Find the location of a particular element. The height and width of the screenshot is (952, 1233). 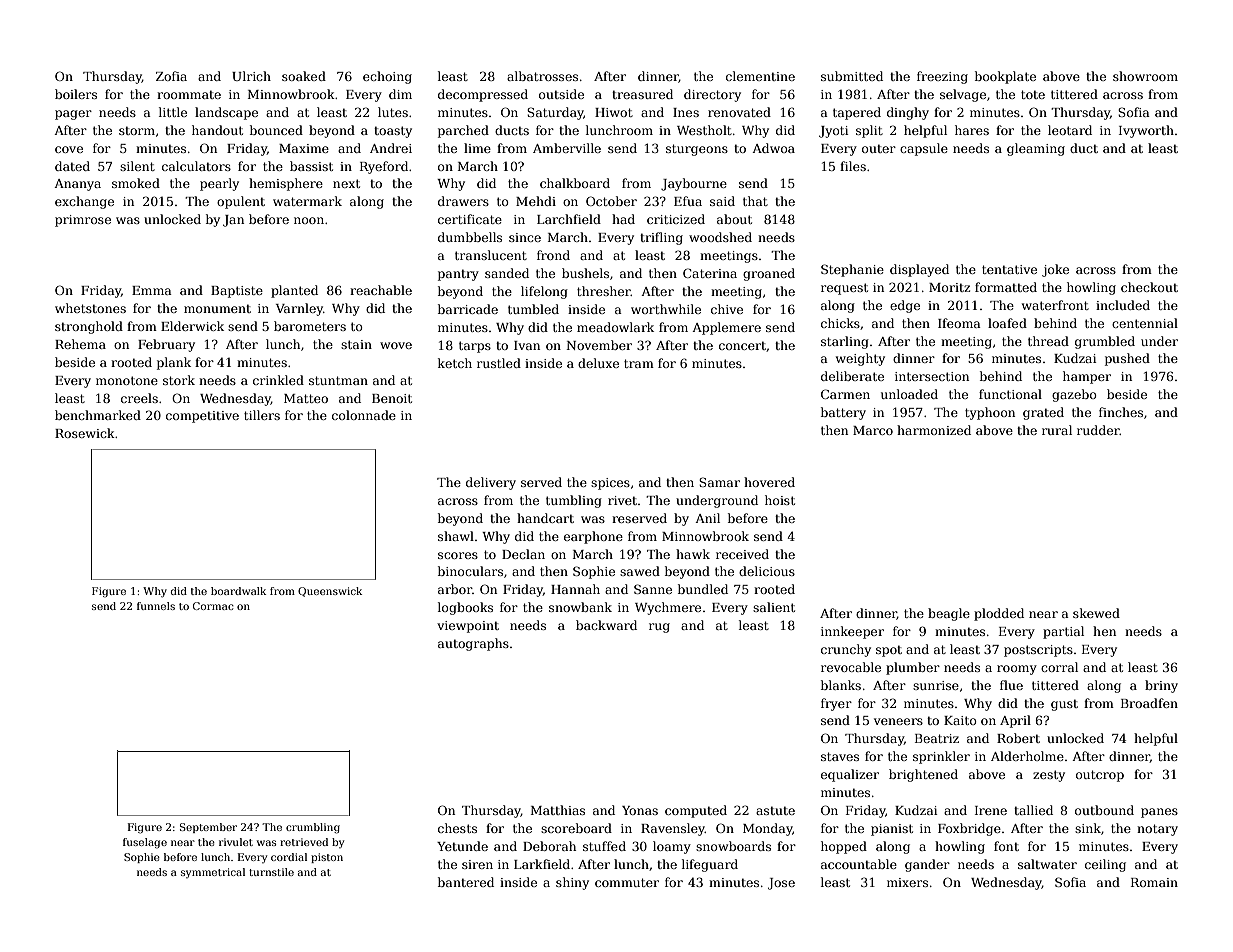

funnels is located at coordinates (156, 606).
